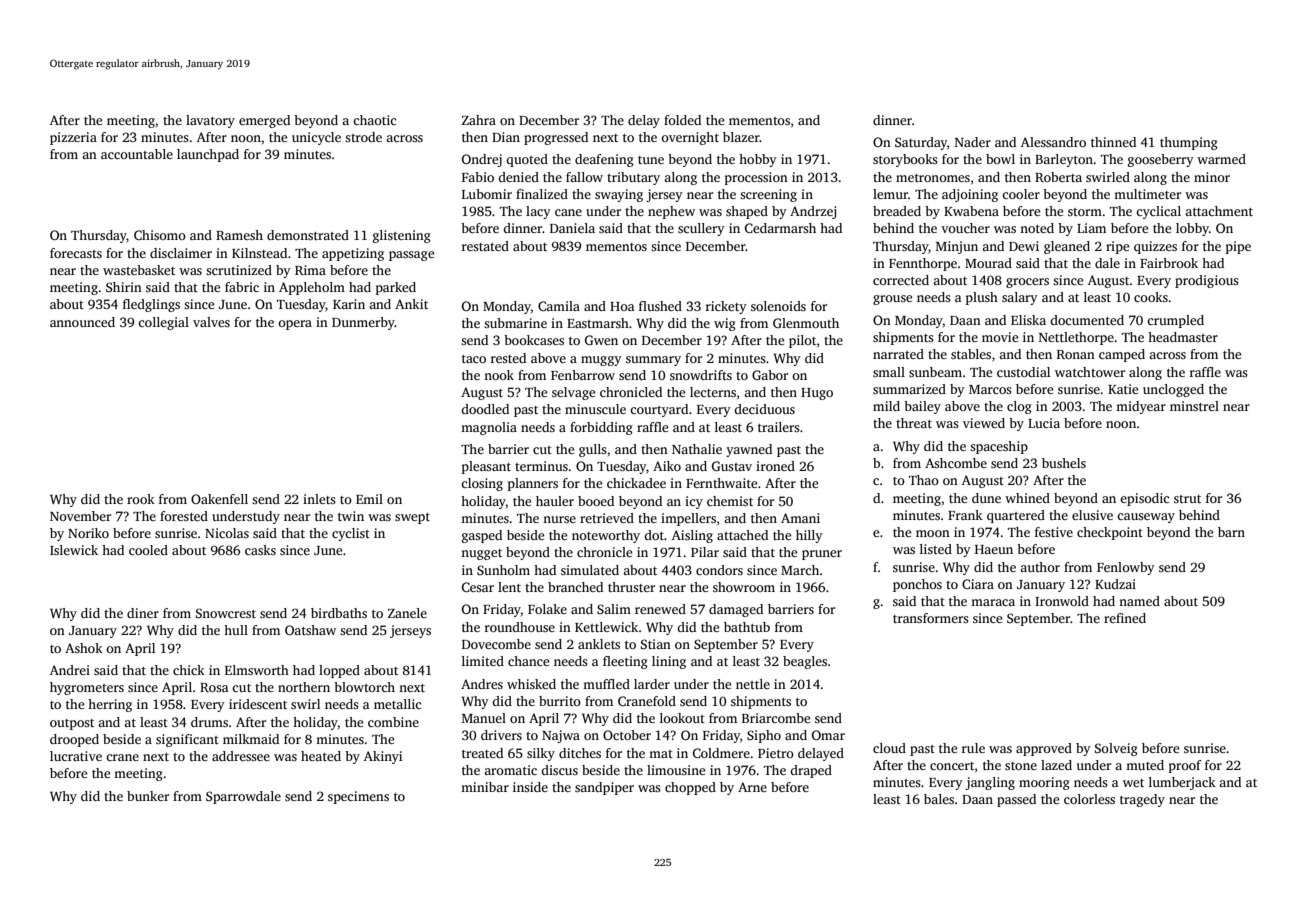  What do you see at coordinates (358, 797) in the image?
I see `specimens` at bounding box center [358, 797].
